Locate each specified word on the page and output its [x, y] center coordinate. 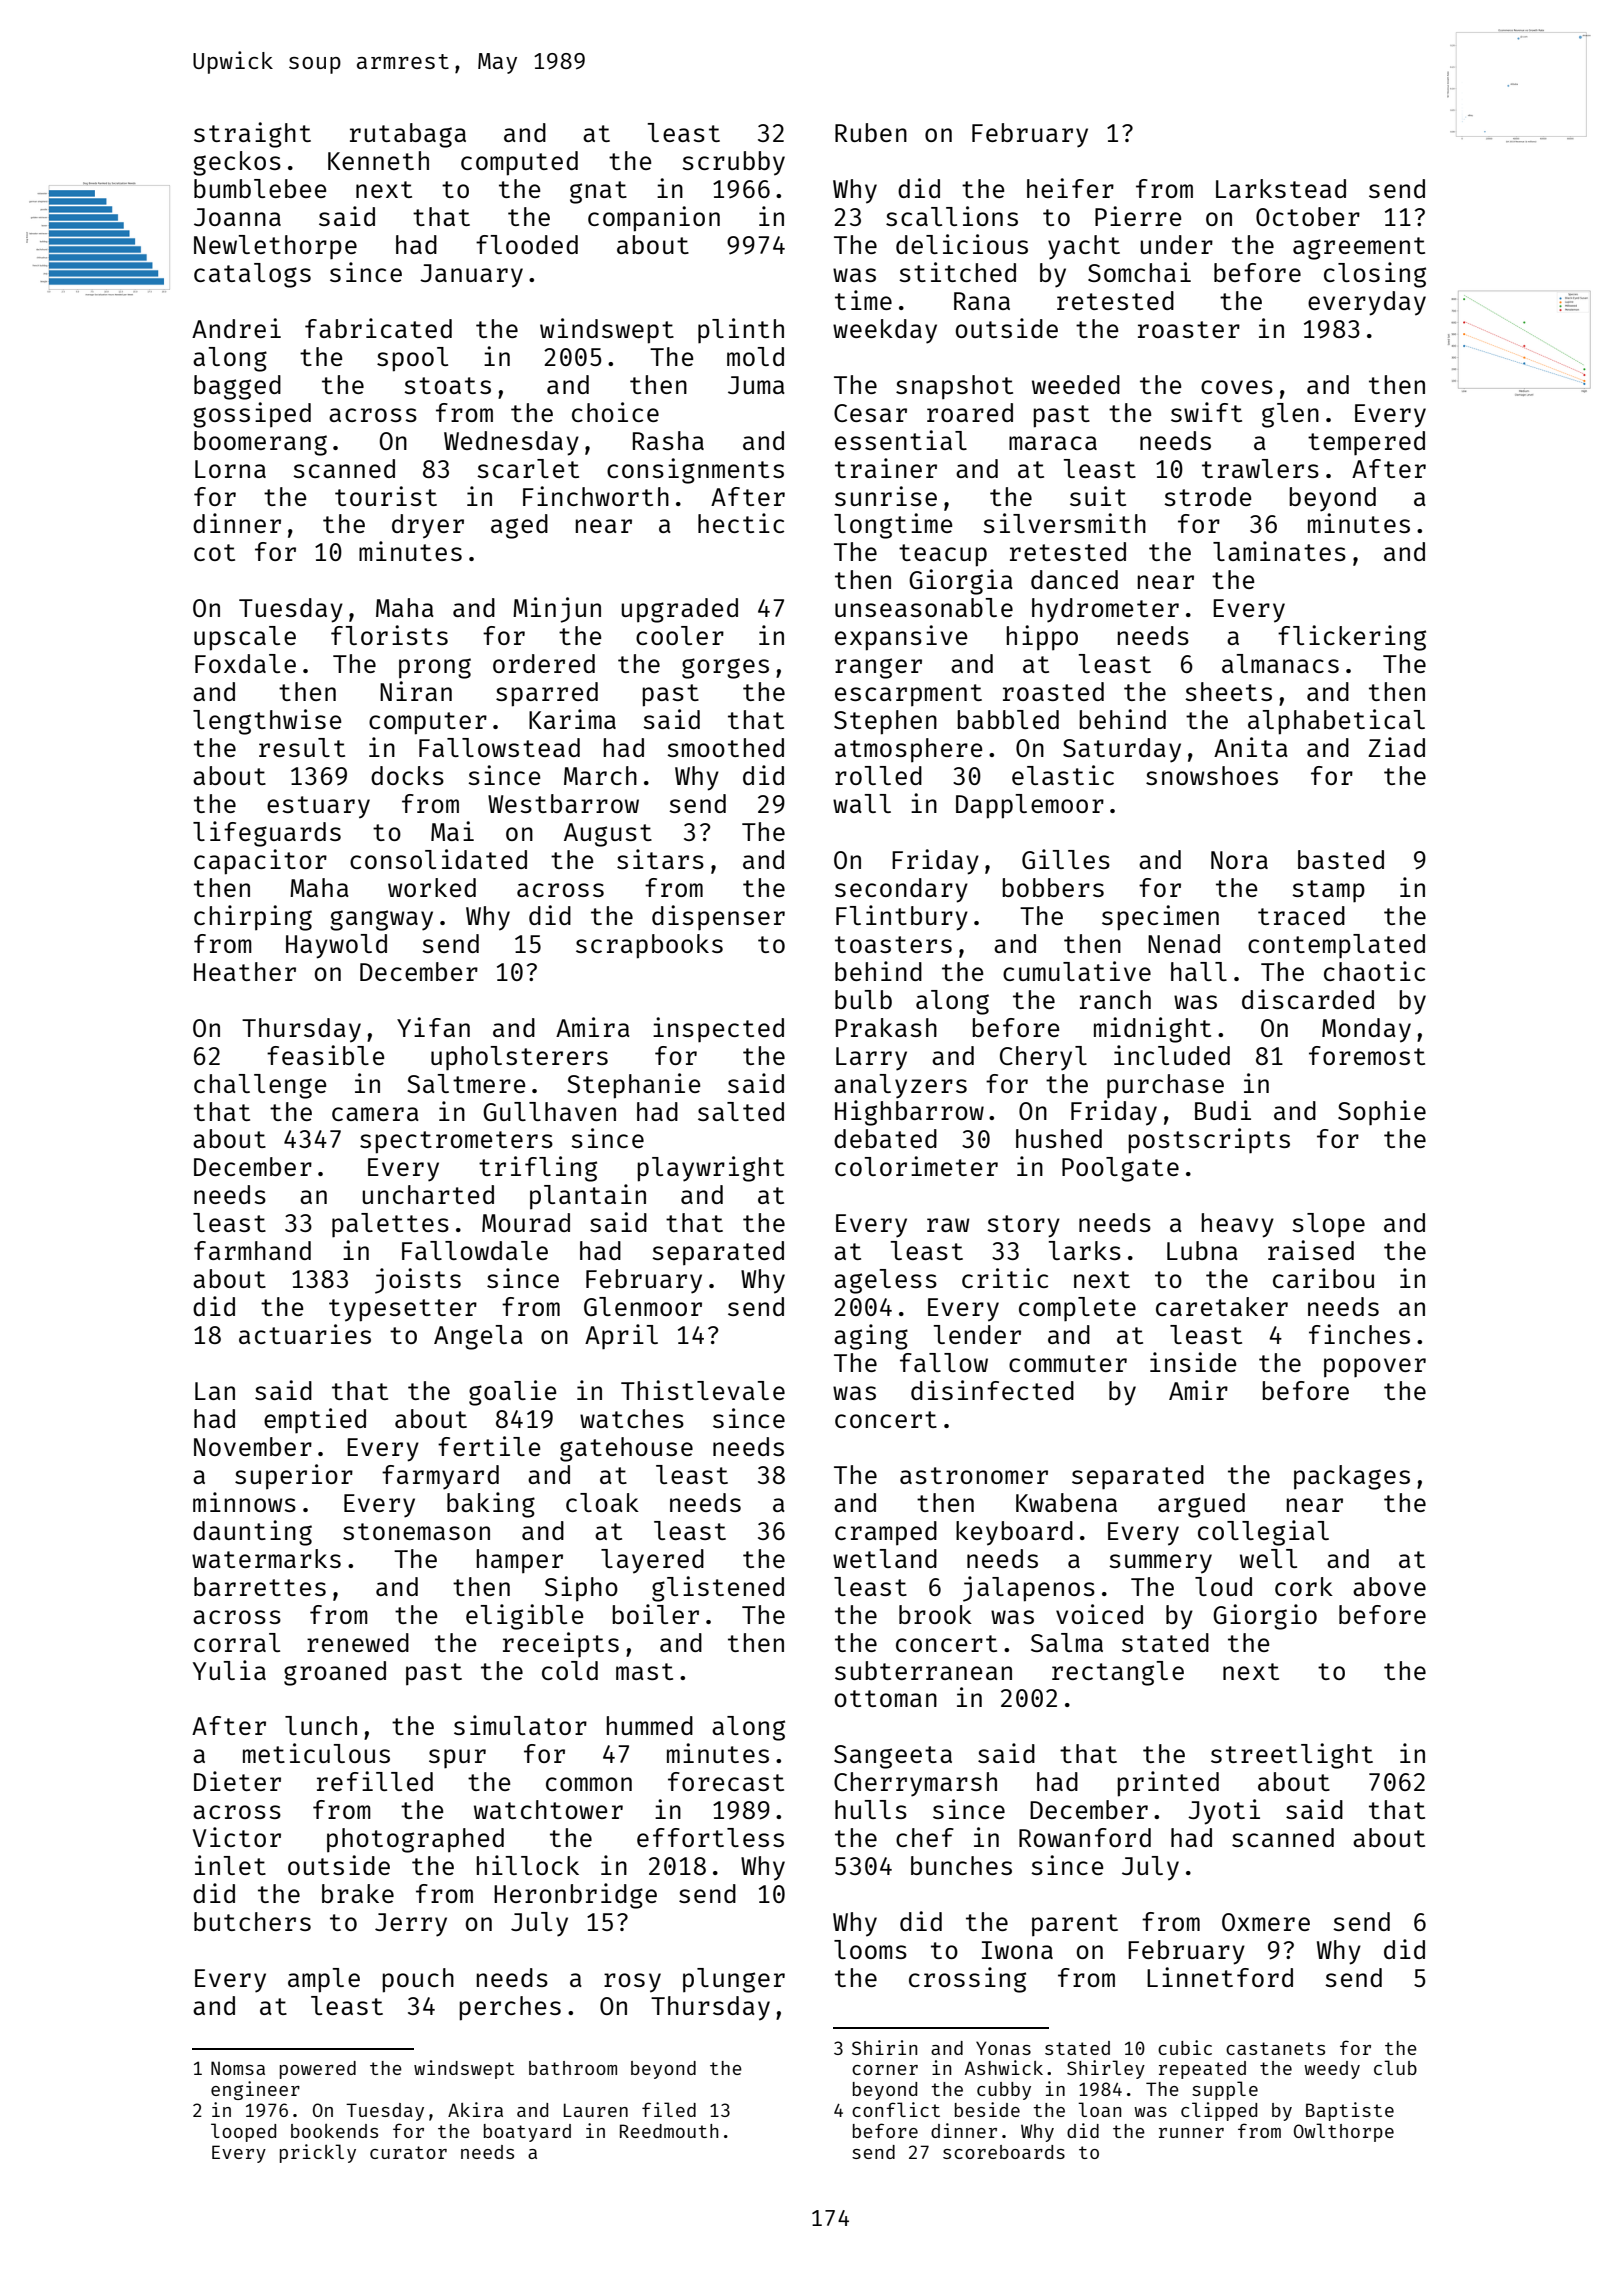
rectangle [1118, 1673]
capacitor [260, 862]
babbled [1008, 719]
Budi [1223, 1110]
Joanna [237, 217]
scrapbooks [649, 946]
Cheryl [1043, 1058]
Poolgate [1120, 1169]
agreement [1359, 248]
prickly [318, 2153]
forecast [726, 1781]
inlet [230, 1865]
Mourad [526, 1222]
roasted [1053, 691]
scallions [952, 216]
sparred [547, 694]
